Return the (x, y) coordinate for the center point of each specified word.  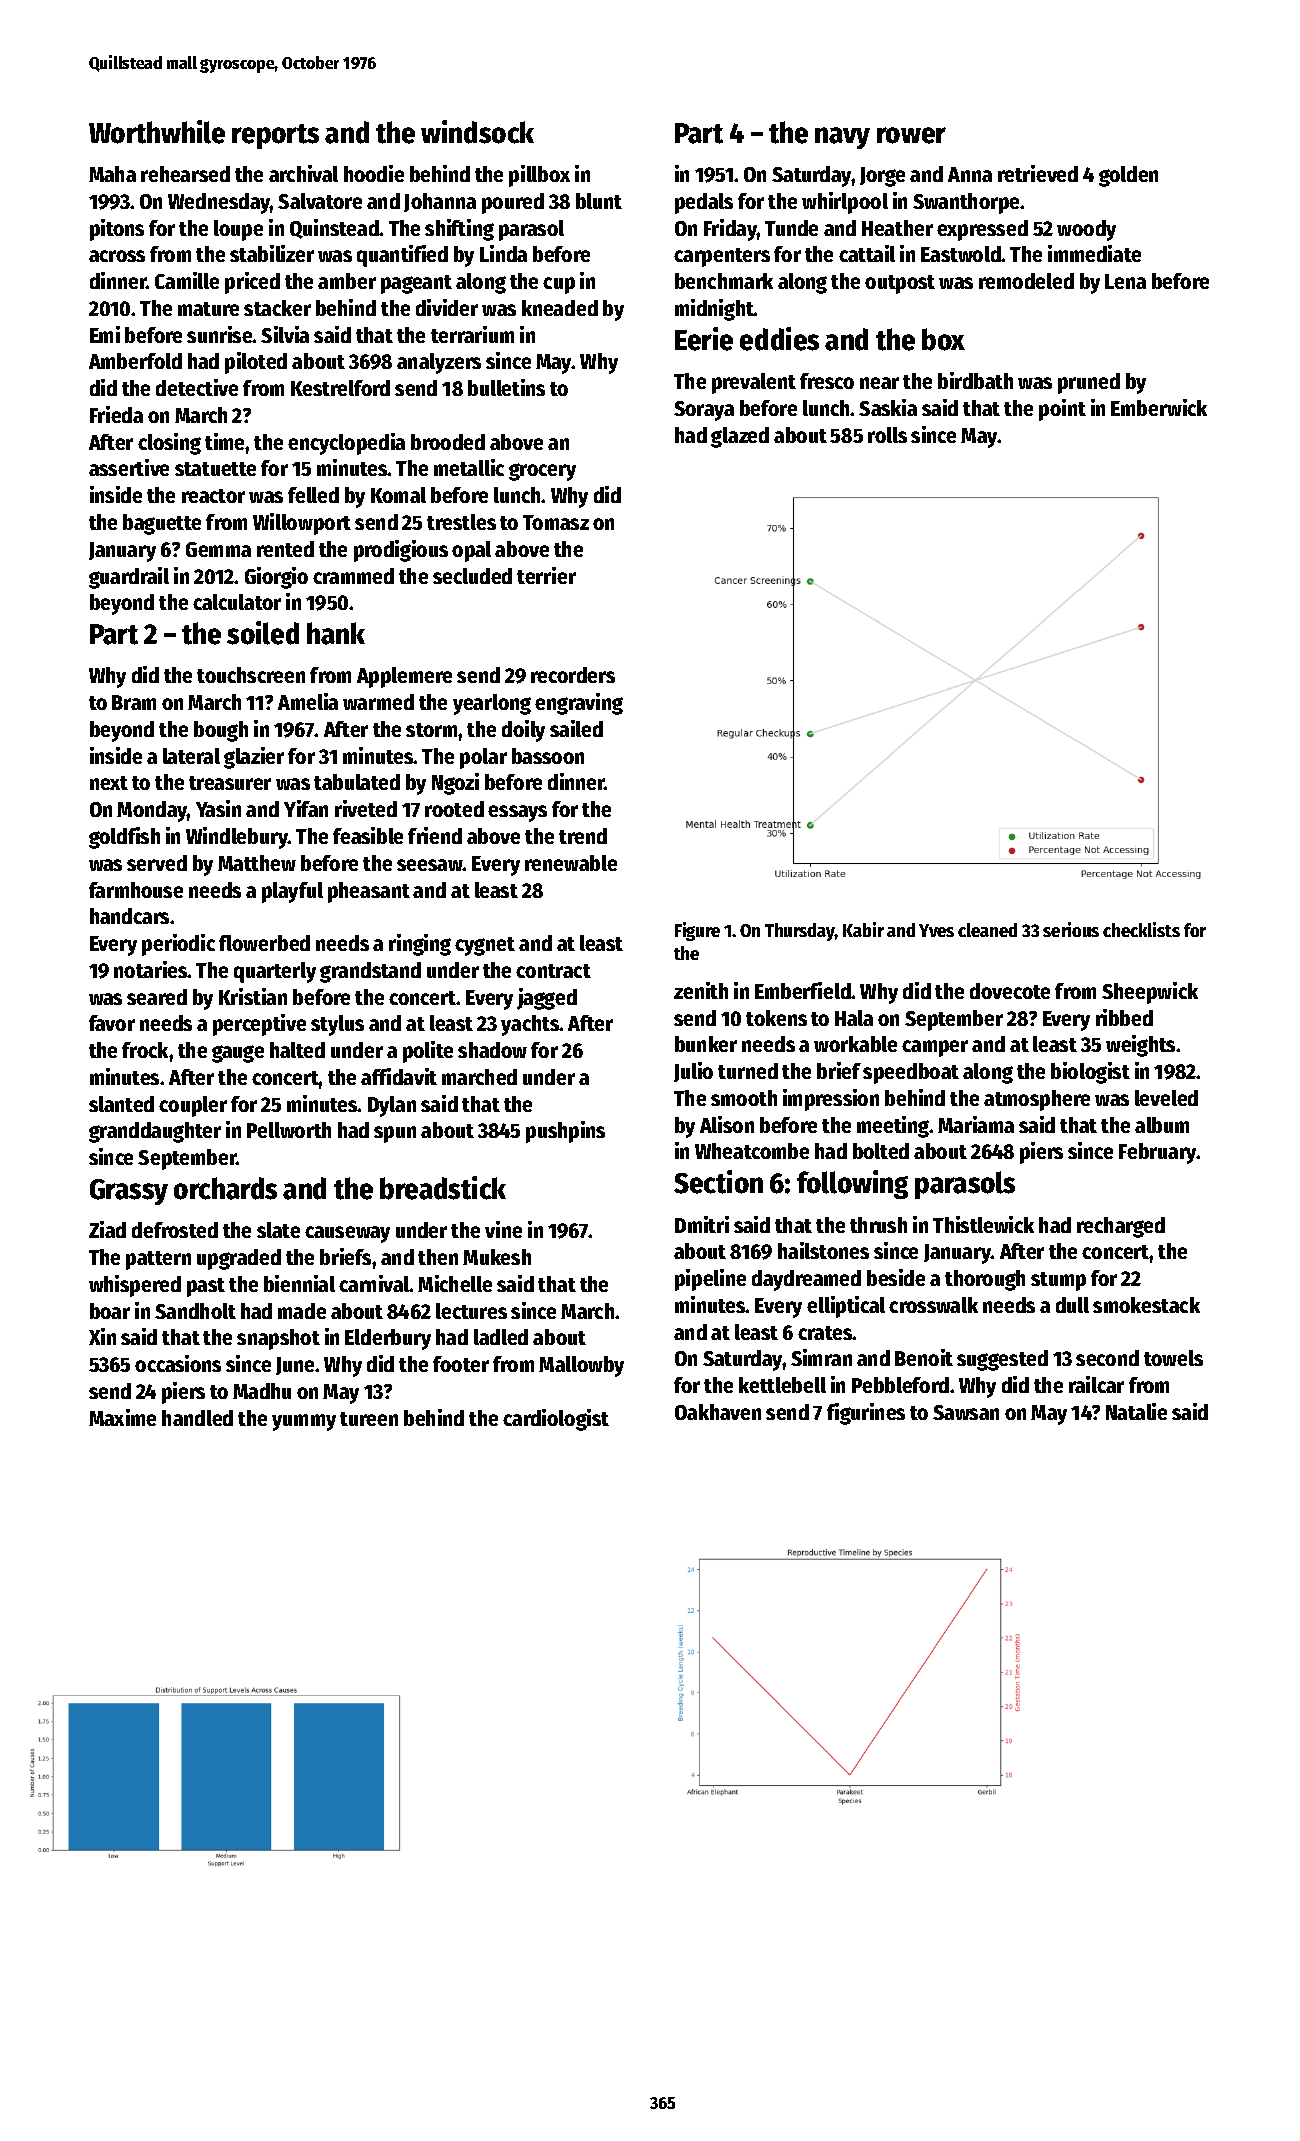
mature (208, 309)
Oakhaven (718, 1412)
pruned (1089, 383)
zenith (701, 990)
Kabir (863, 929)
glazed (740, 437)
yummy (304, 1422)
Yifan (306, 808)
